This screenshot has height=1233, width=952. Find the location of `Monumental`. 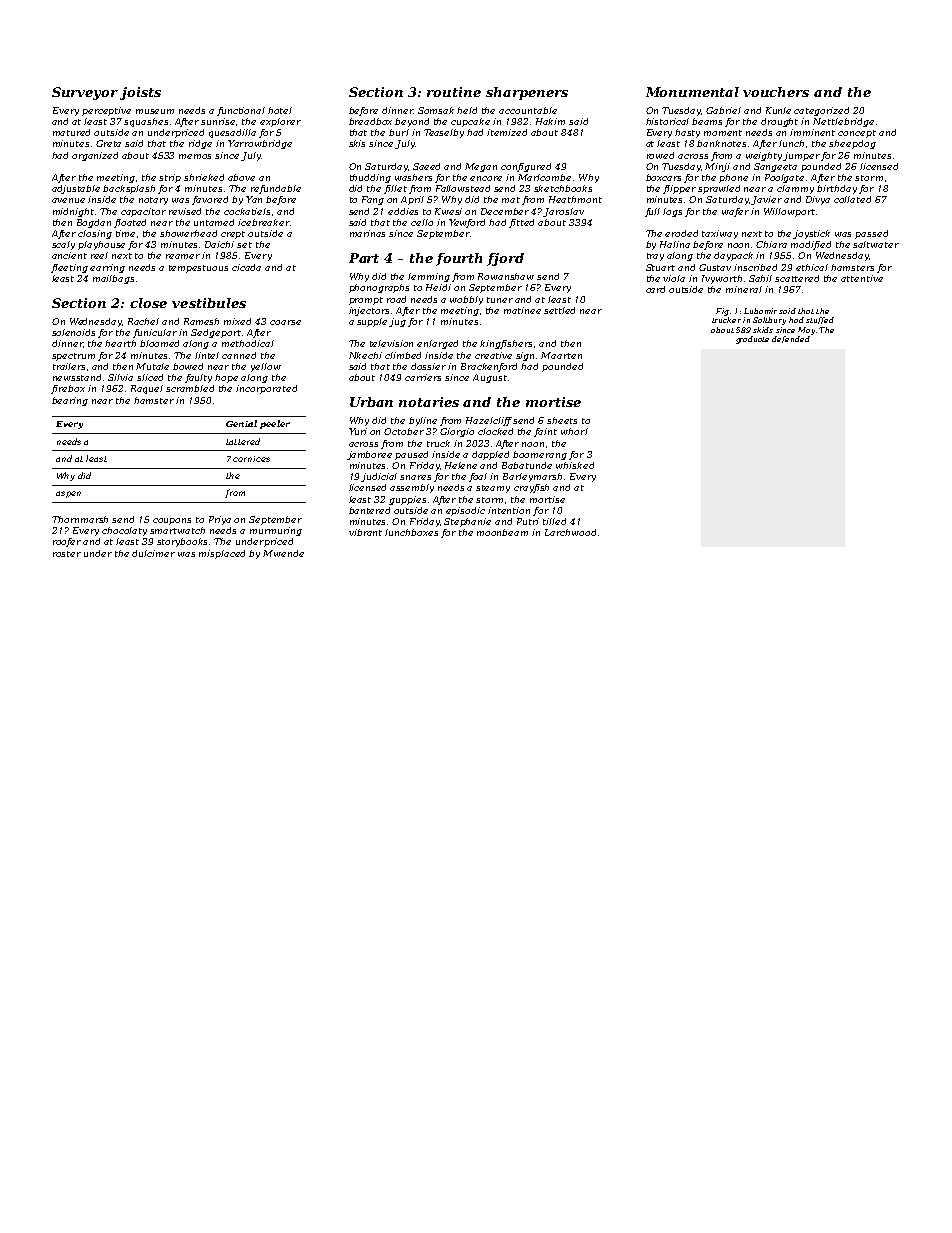

Monumental is located at coordinates (692, 92).
